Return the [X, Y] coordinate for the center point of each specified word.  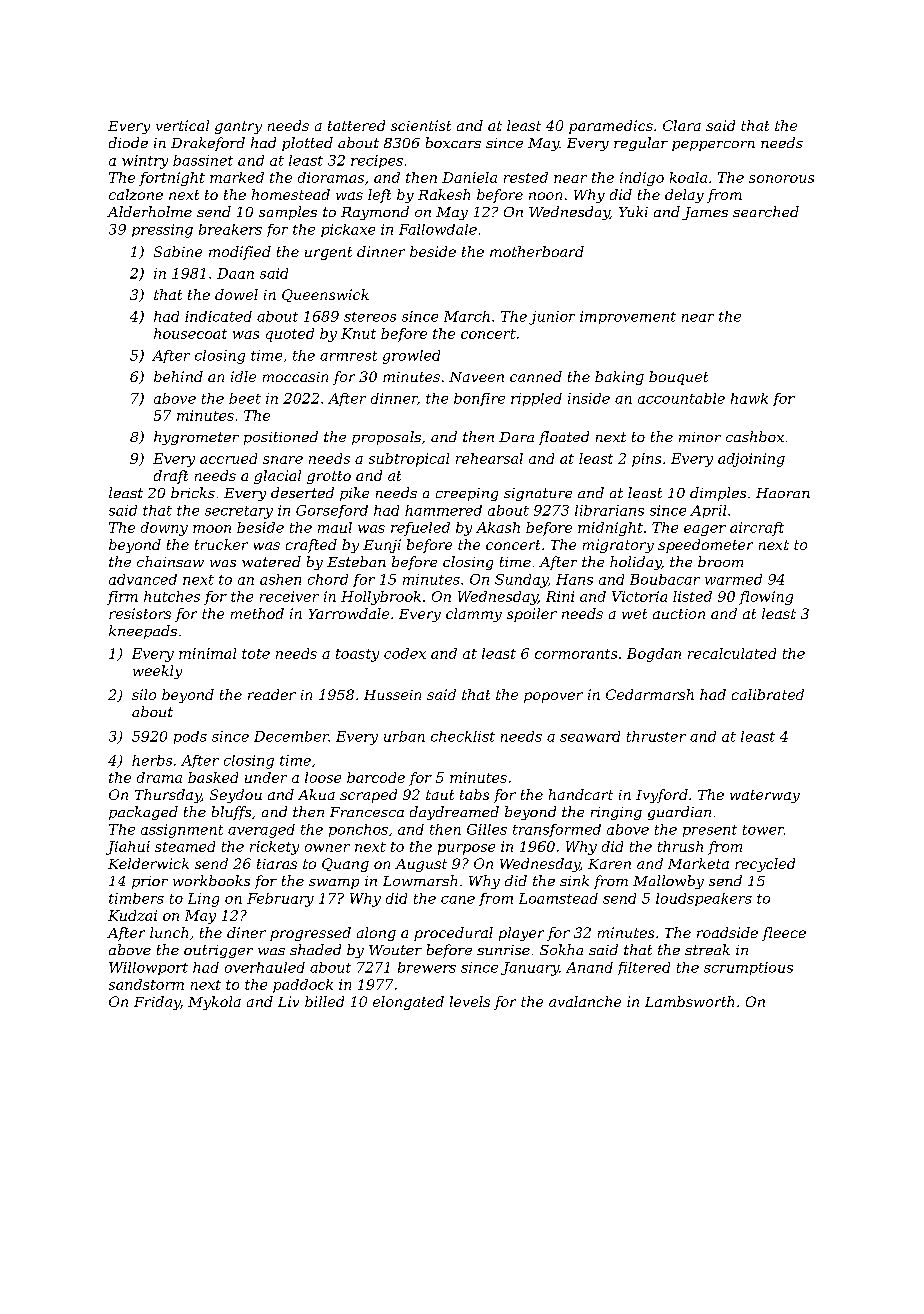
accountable [681, 398]
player [521, 934]
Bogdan [654, 655]
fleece [784, 934]
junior [552, 318]
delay [684, 196]
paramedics [611, 127]
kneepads [143, 632]
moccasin [295, 377]
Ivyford [662, 796]
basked [213, 777]
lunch [169, 932]
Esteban [356, 561]
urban [404, 736]
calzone [136, 194]
